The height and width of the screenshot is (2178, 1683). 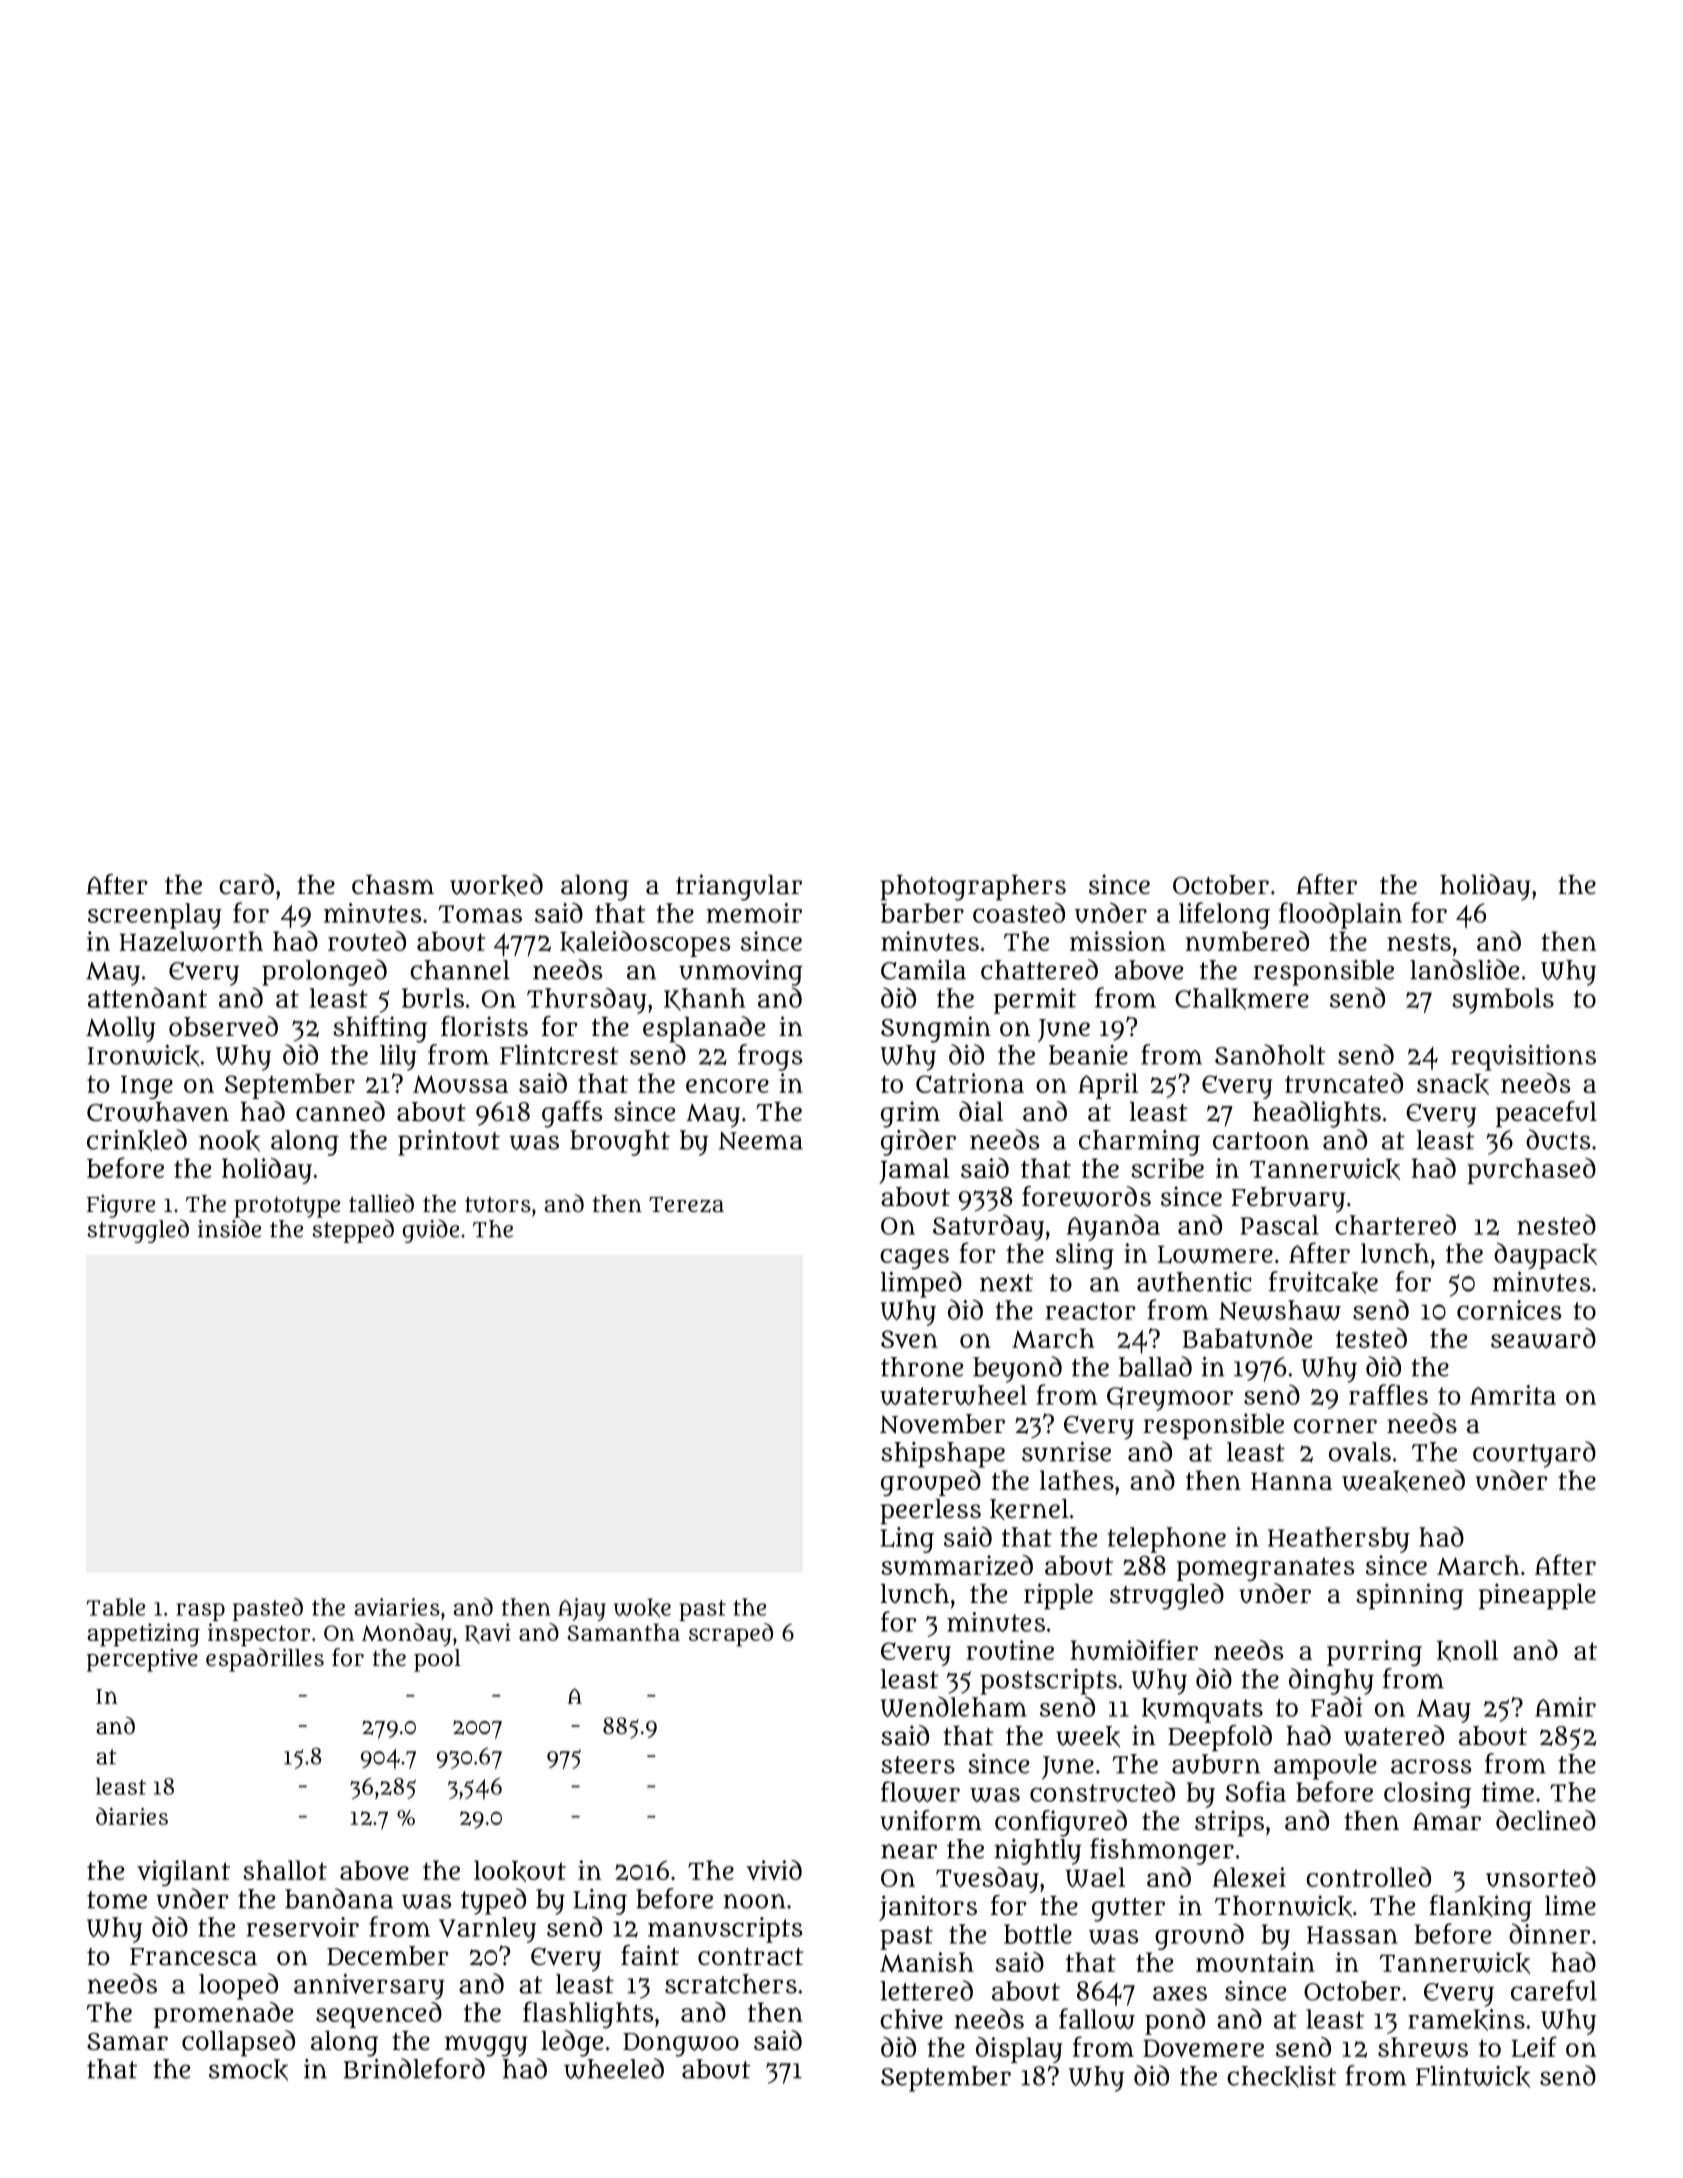 What do you see at coordinates (1546, 1114) in the screenshot?
I see `peaceful` at bounding box center [1546, 1114].
